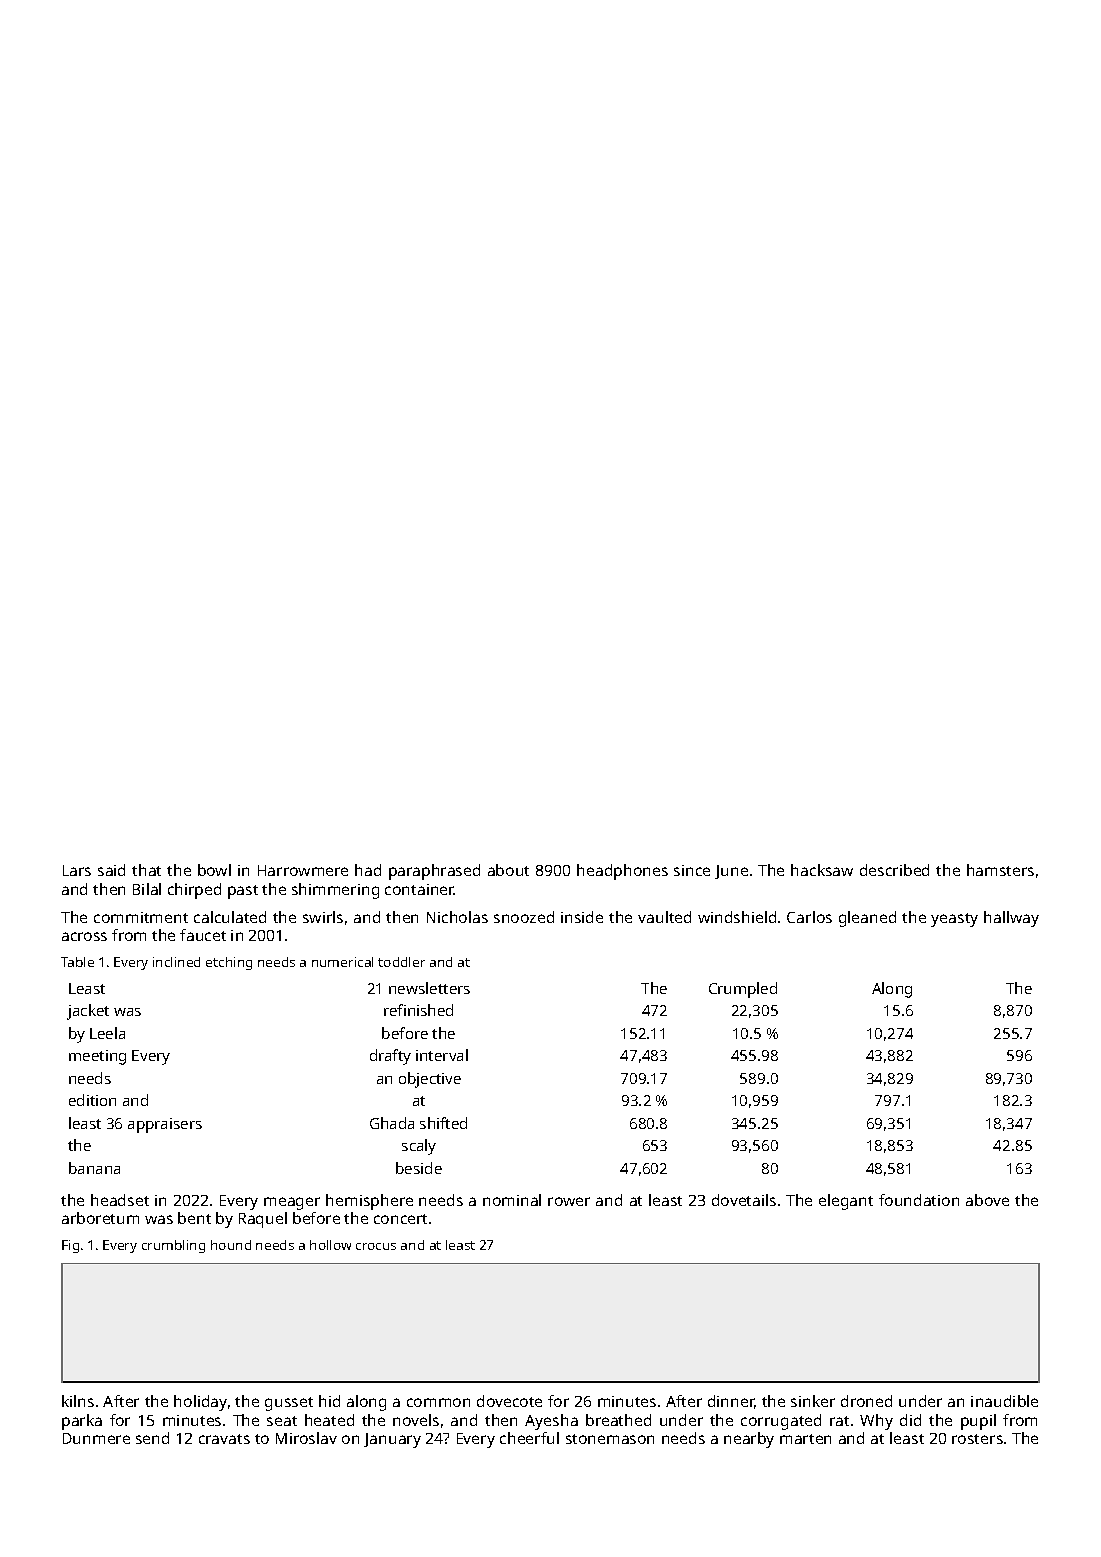 The height and width of the image is (1557, 1101). What do you see at coordinates (749, 1440) in the image?
I see `nearby` at bounding box center [749, 1440].
